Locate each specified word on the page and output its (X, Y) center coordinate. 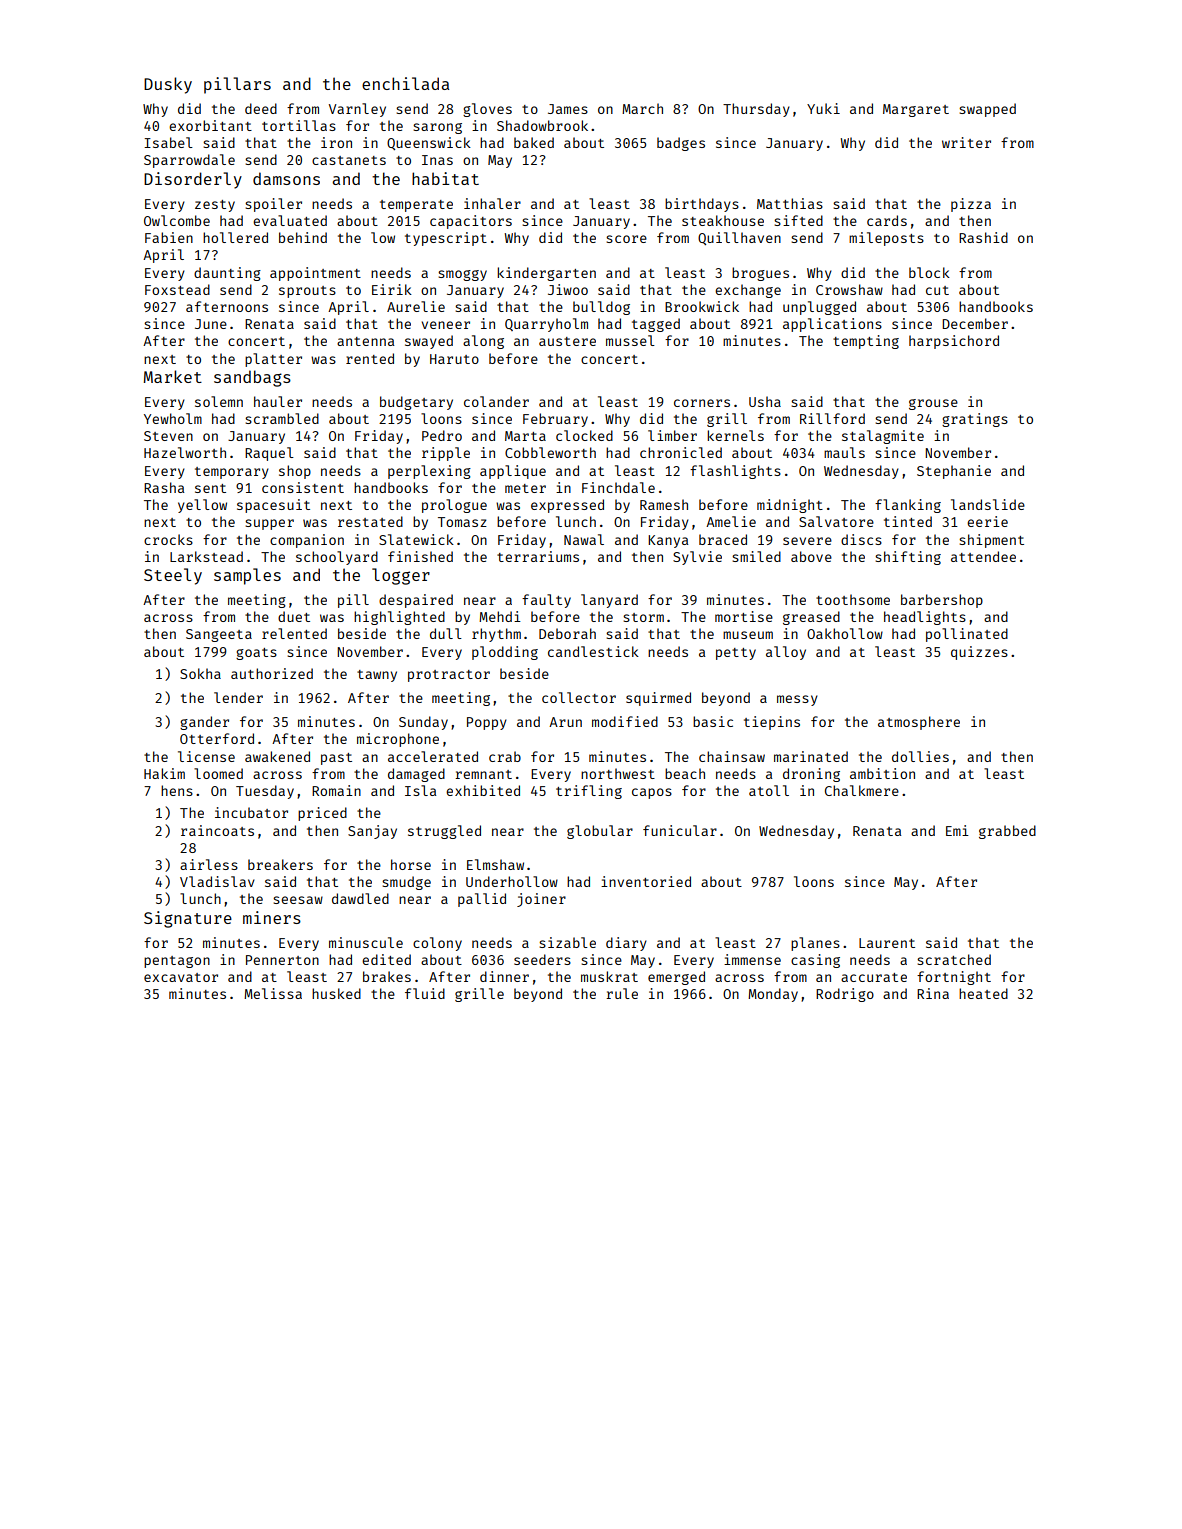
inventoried (646, 881)
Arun (565, 722)
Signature (188, 919)
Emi (957, 830)
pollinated (967, 635)
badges (681, 144)
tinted (908, 521)
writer (966, 142)
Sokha (200, 673)
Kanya (668, 541)
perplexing (429, 472)
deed (261, 108)
